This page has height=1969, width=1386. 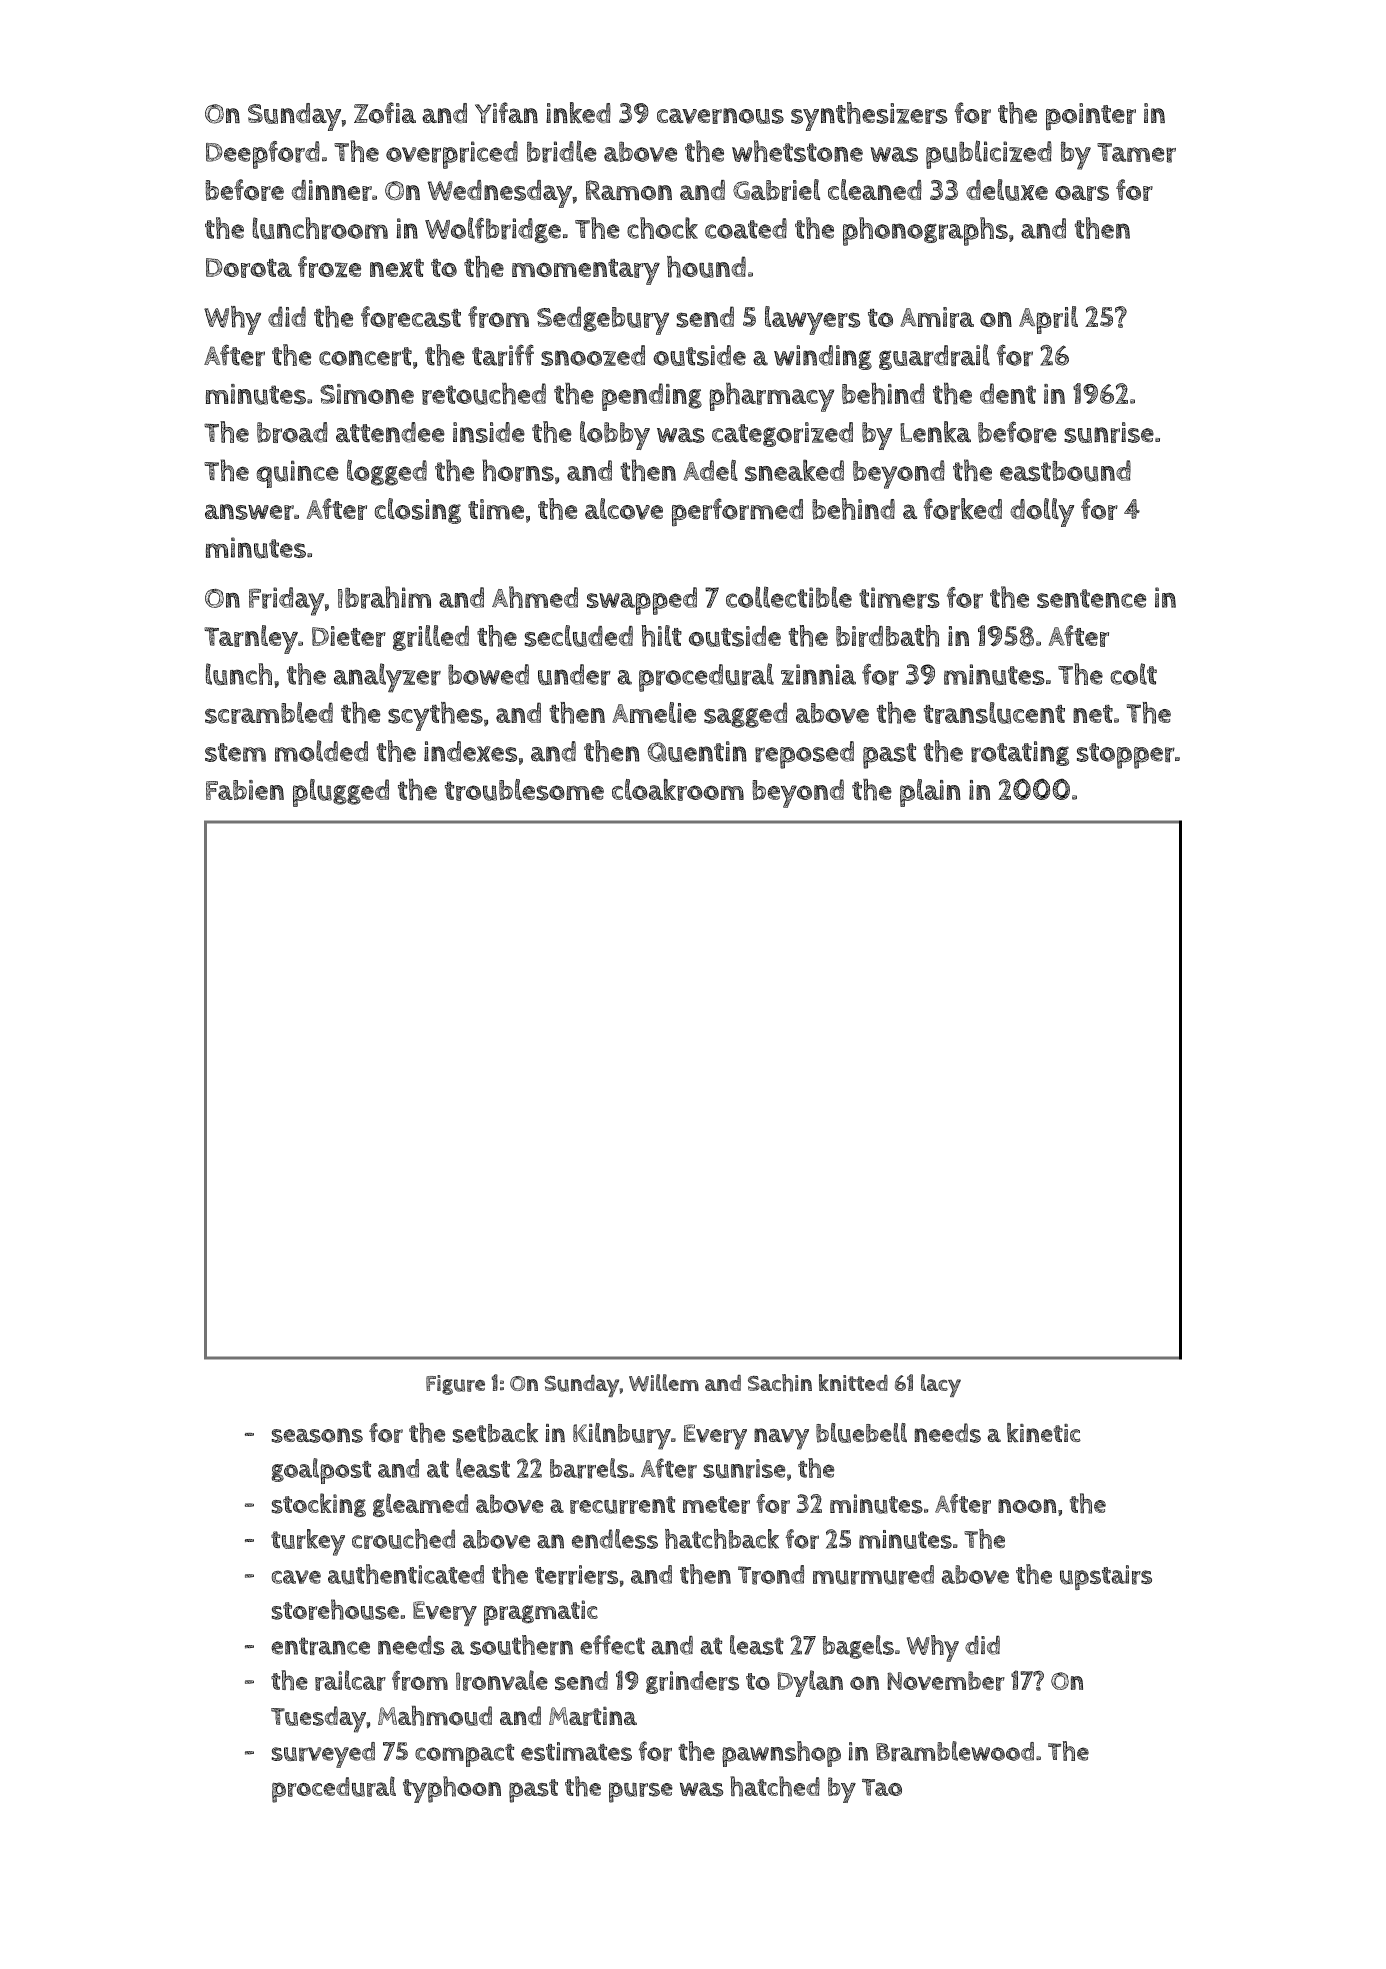 I want to click on Lenka, so click(x=935, y=432).
